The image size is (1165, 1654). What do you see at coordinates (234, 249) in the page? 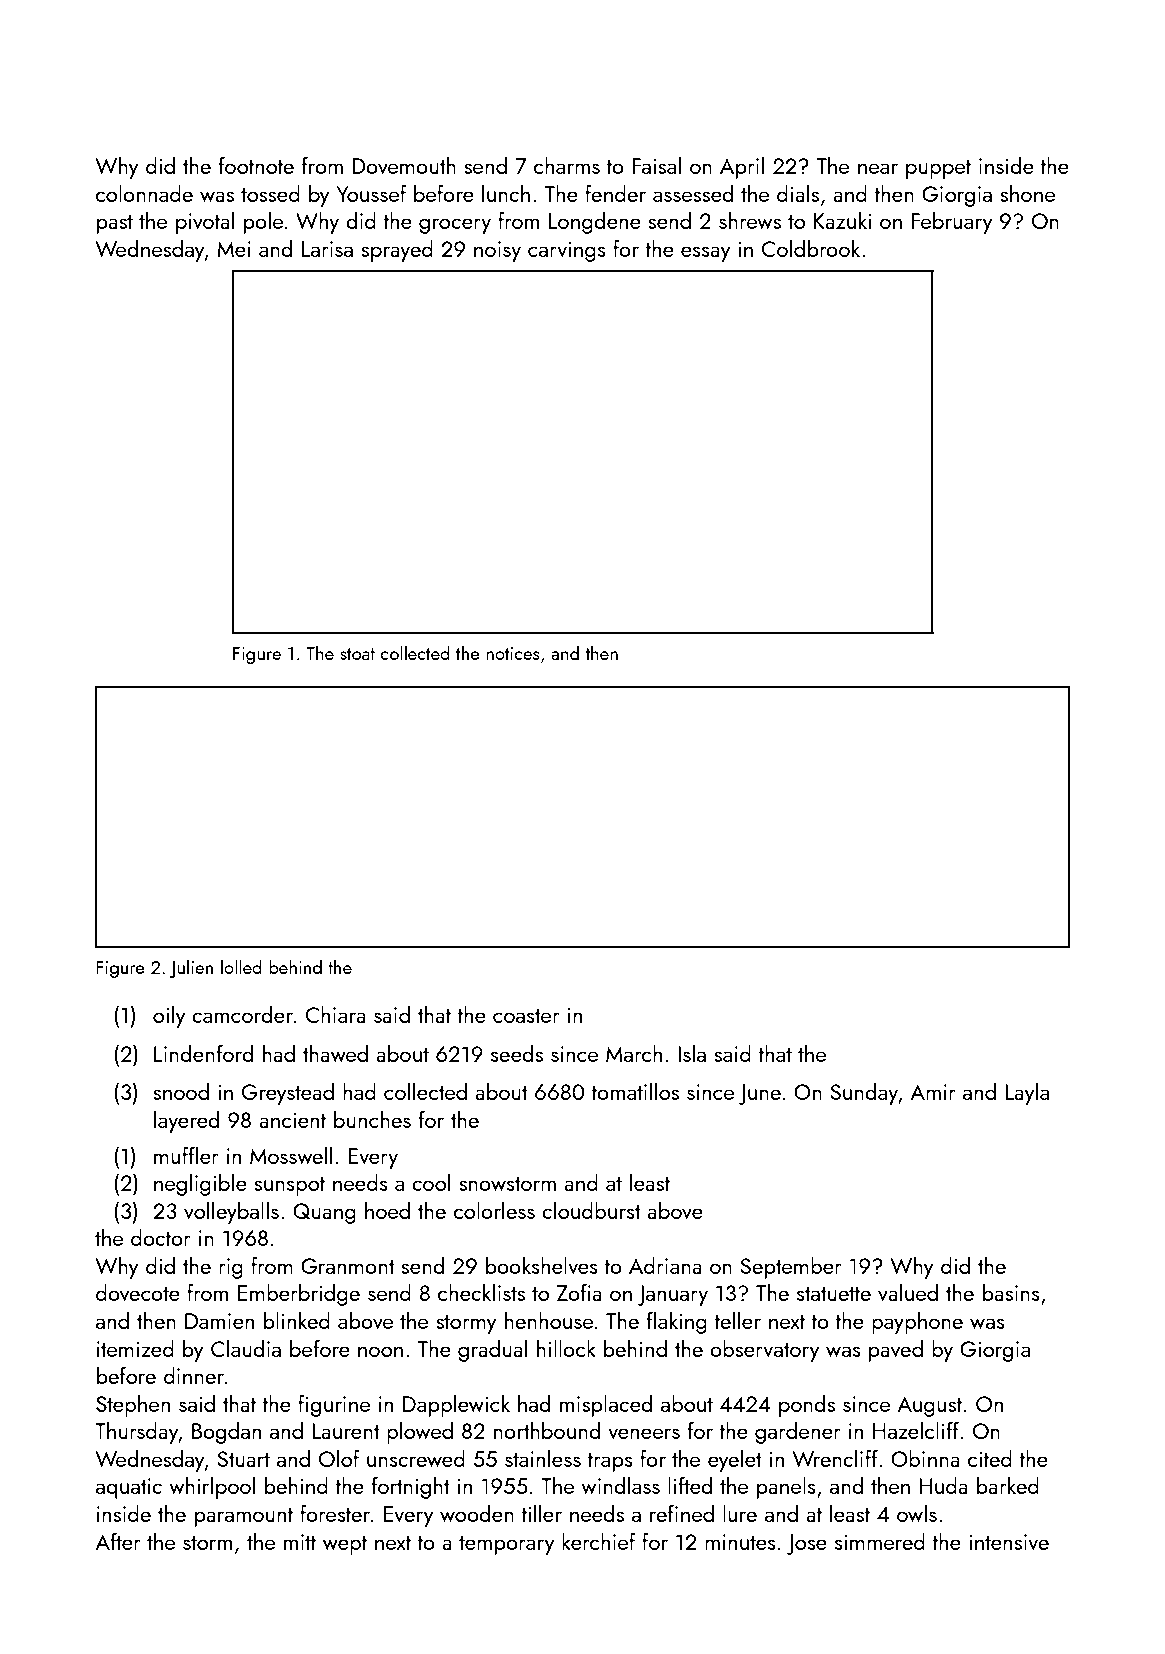
I see `Mei` at bounding box center [234, 249].
